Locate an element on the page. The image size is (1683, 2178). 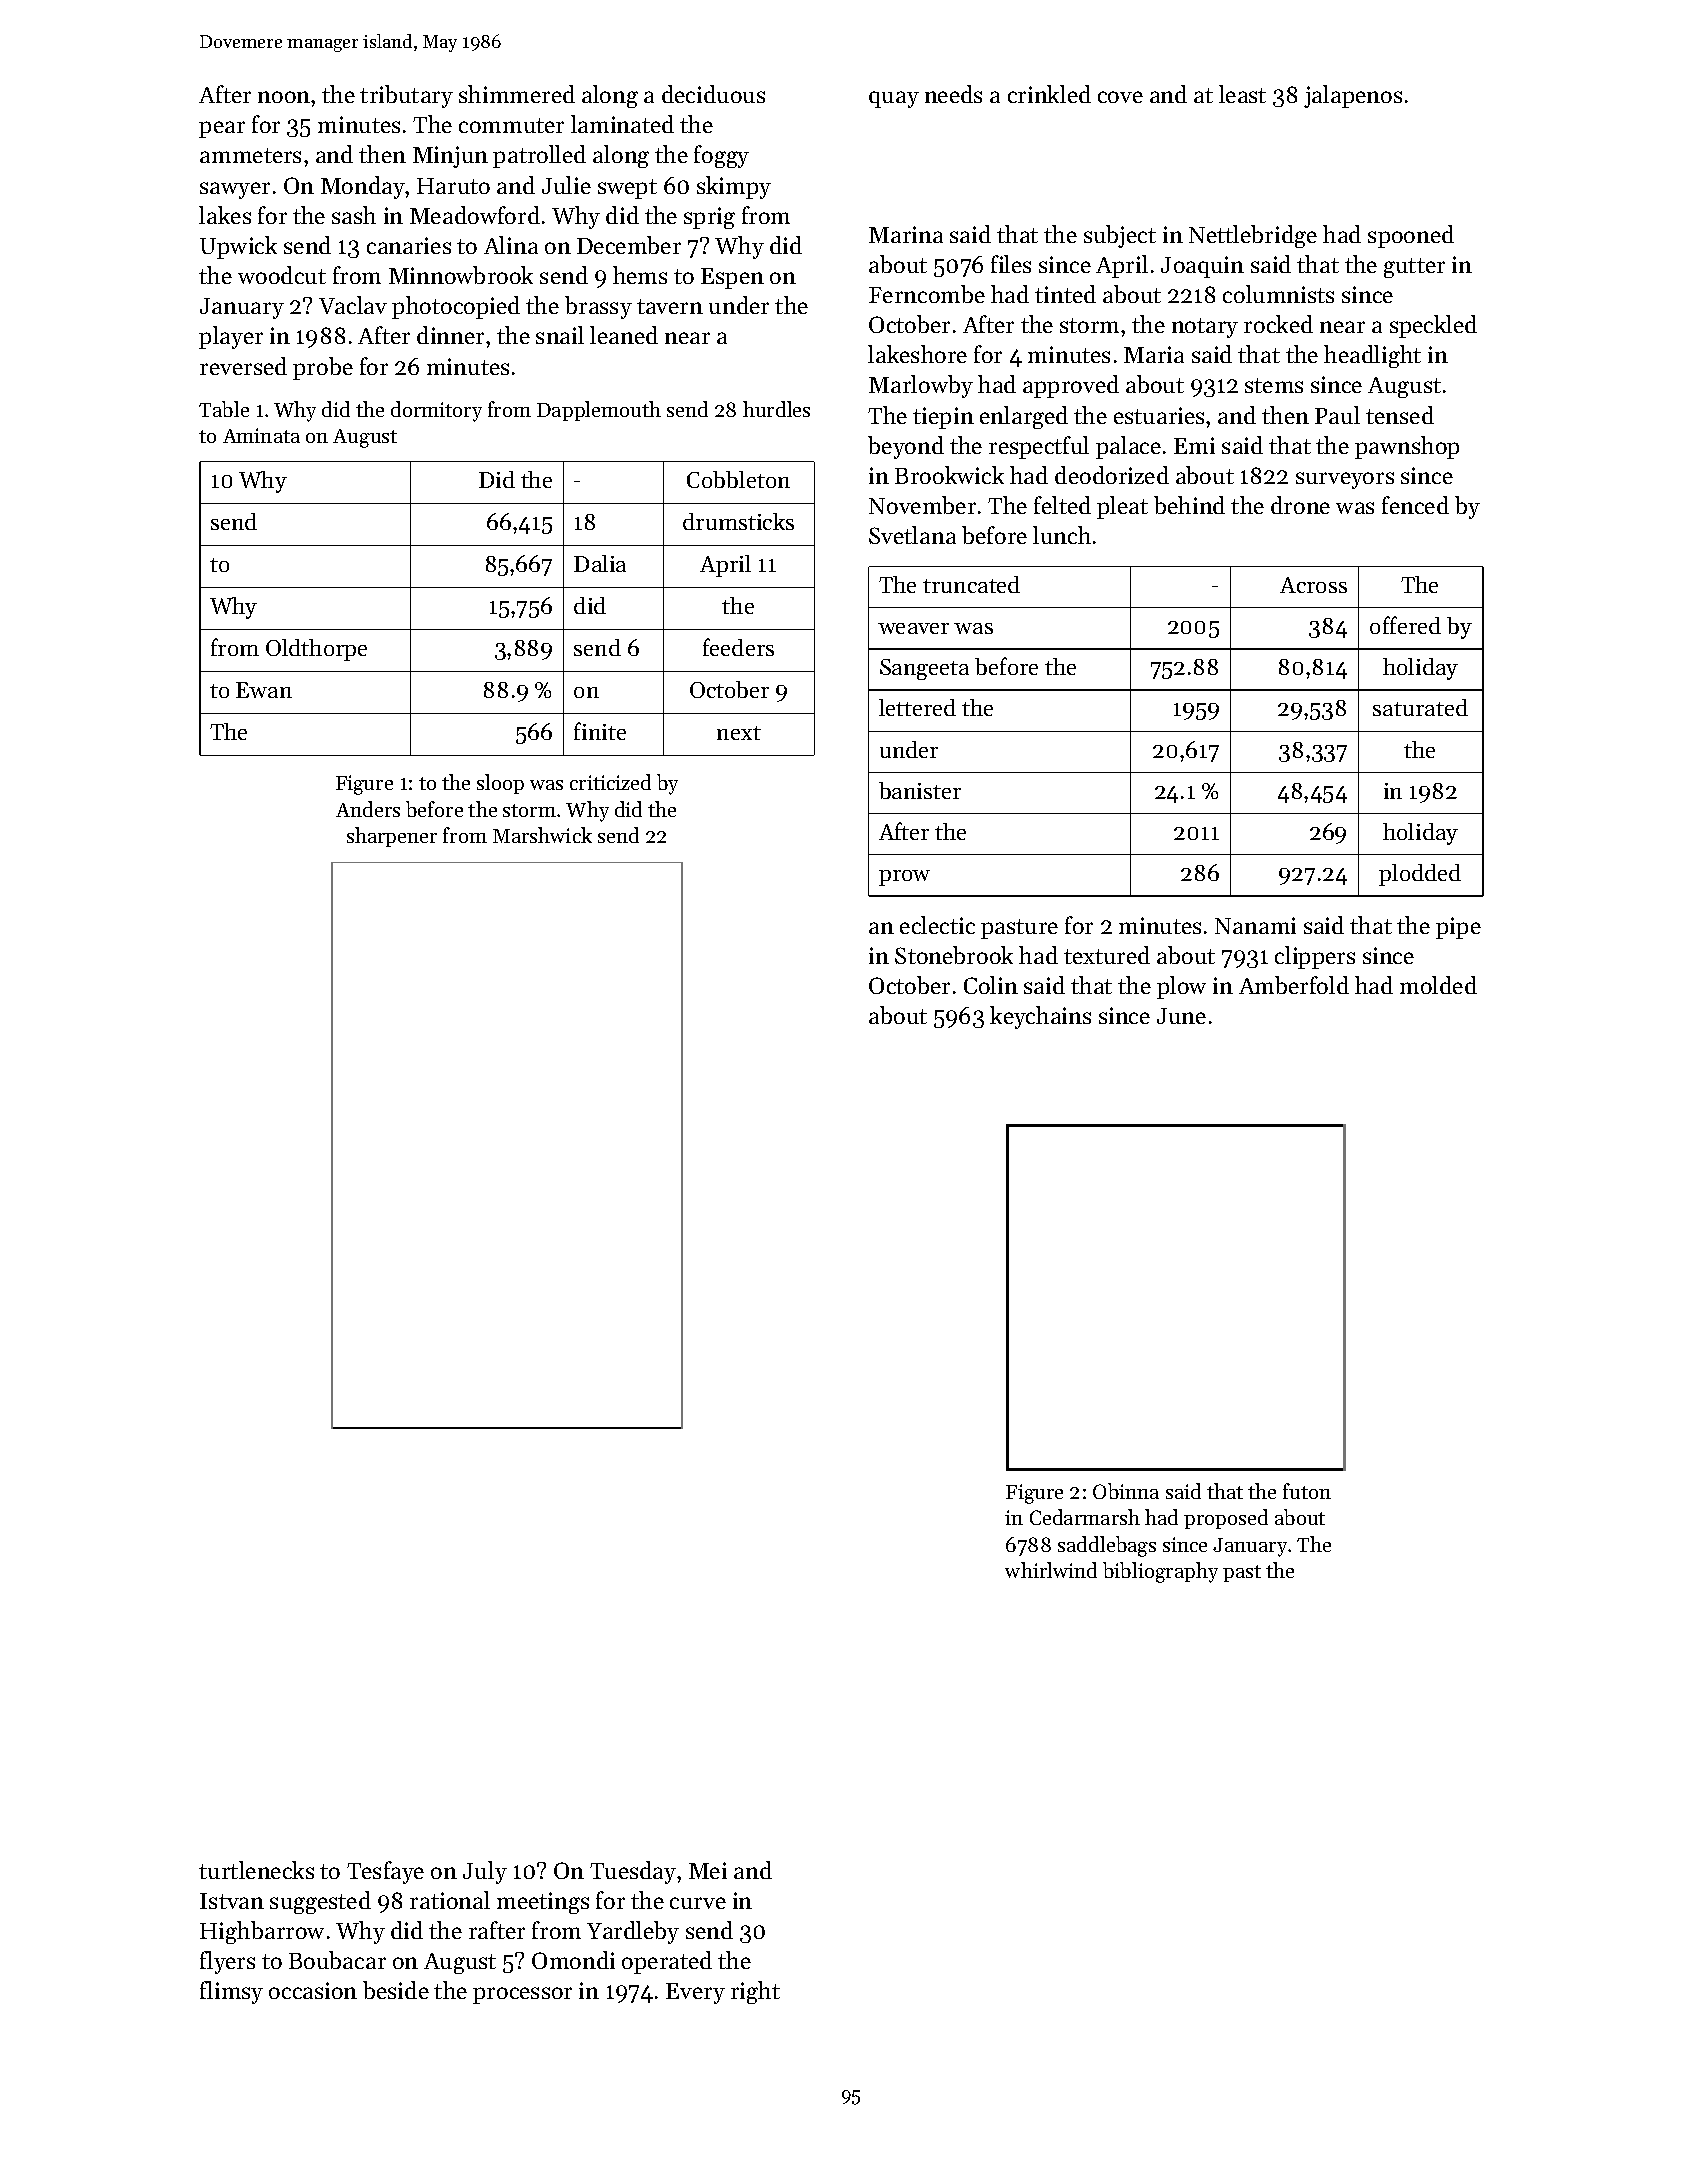
whirlwind is located at coordinates (1051, 1570).
